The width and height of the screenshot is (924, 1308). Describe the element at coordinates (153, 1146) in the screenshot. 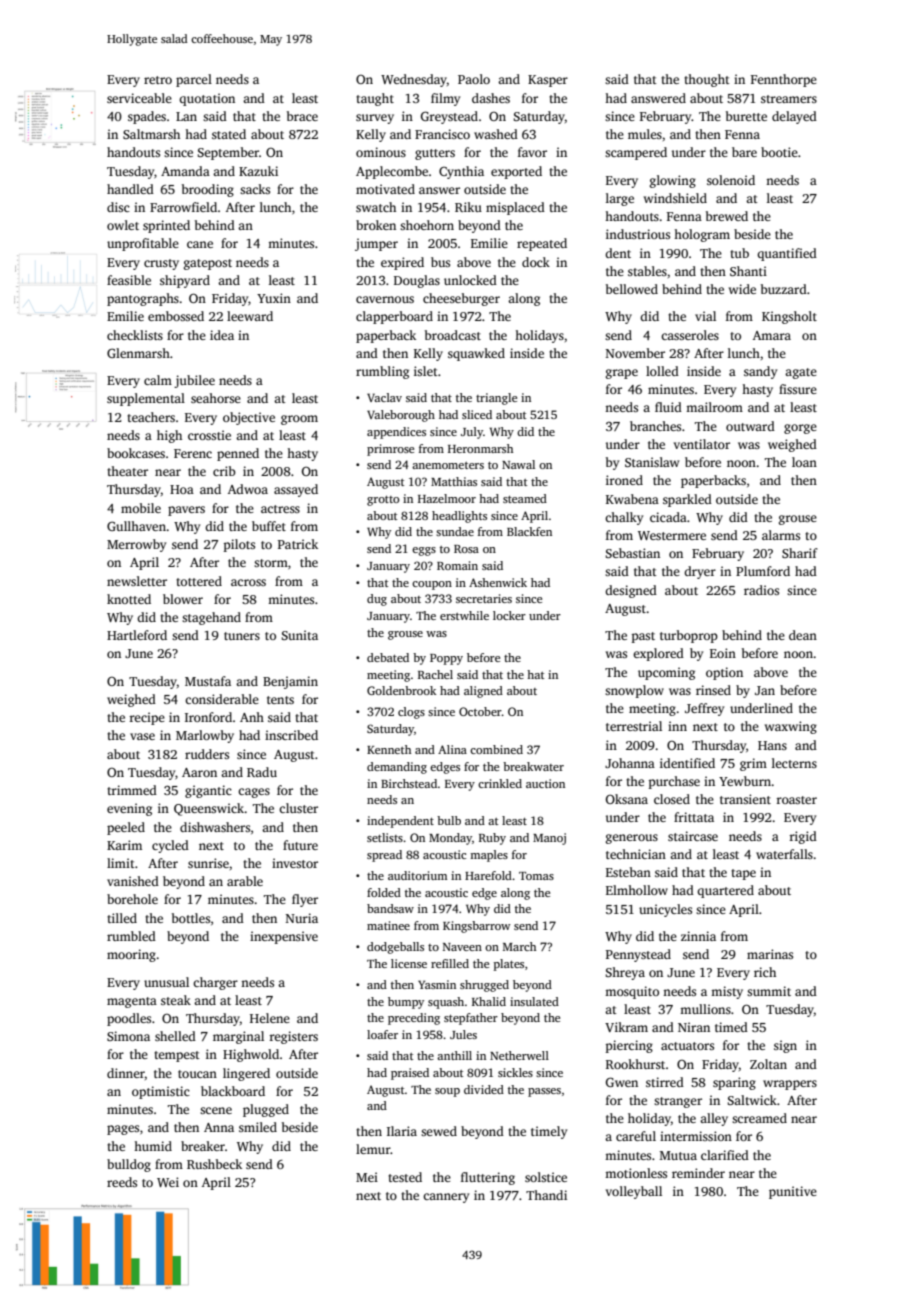

I see `humid` at that location.
